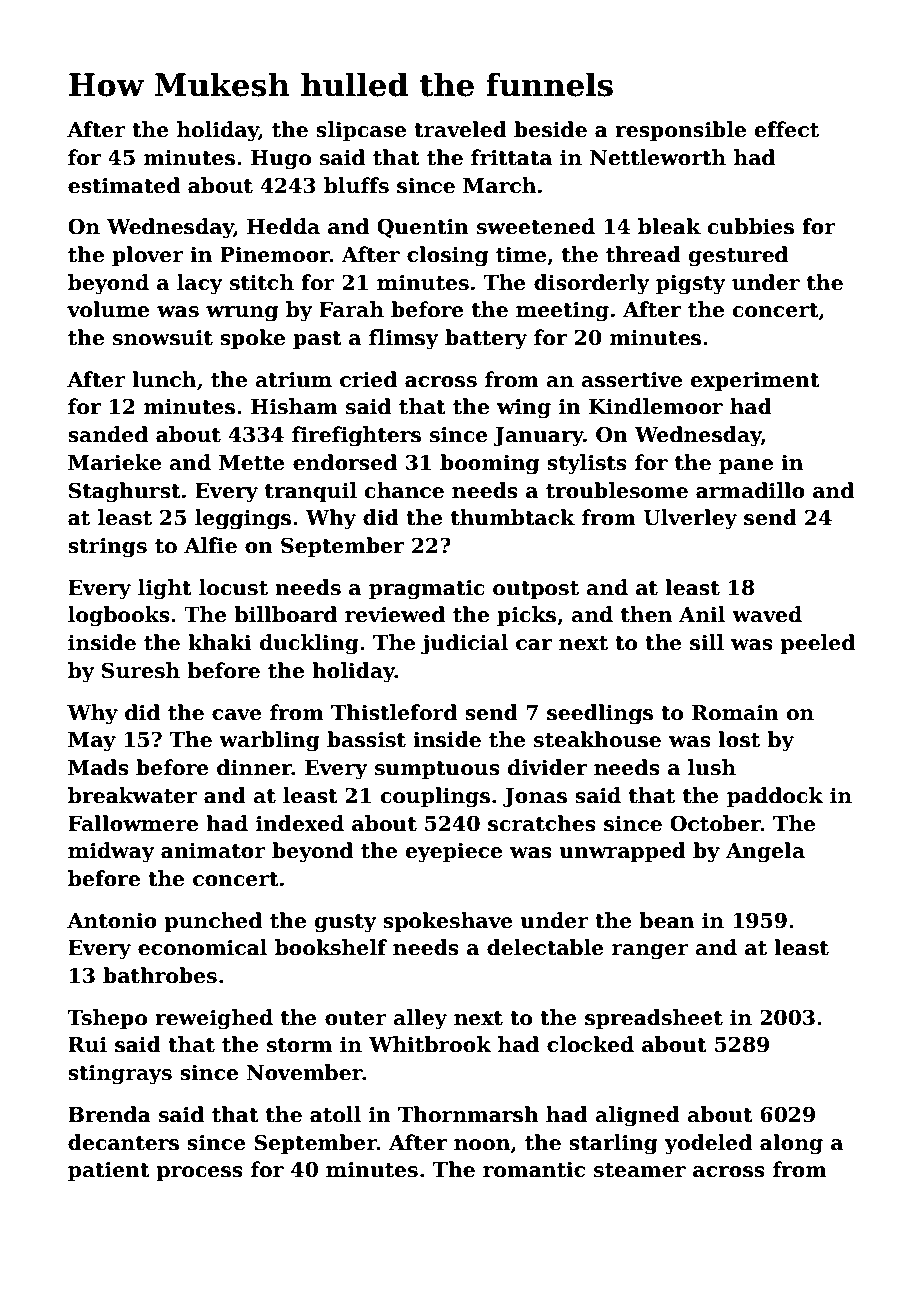 This screenshot has height=1314, width=924. What do you see at coordinates (489, 464) in the screenshot?
I see `booming` at bounding box center [489, 464].
